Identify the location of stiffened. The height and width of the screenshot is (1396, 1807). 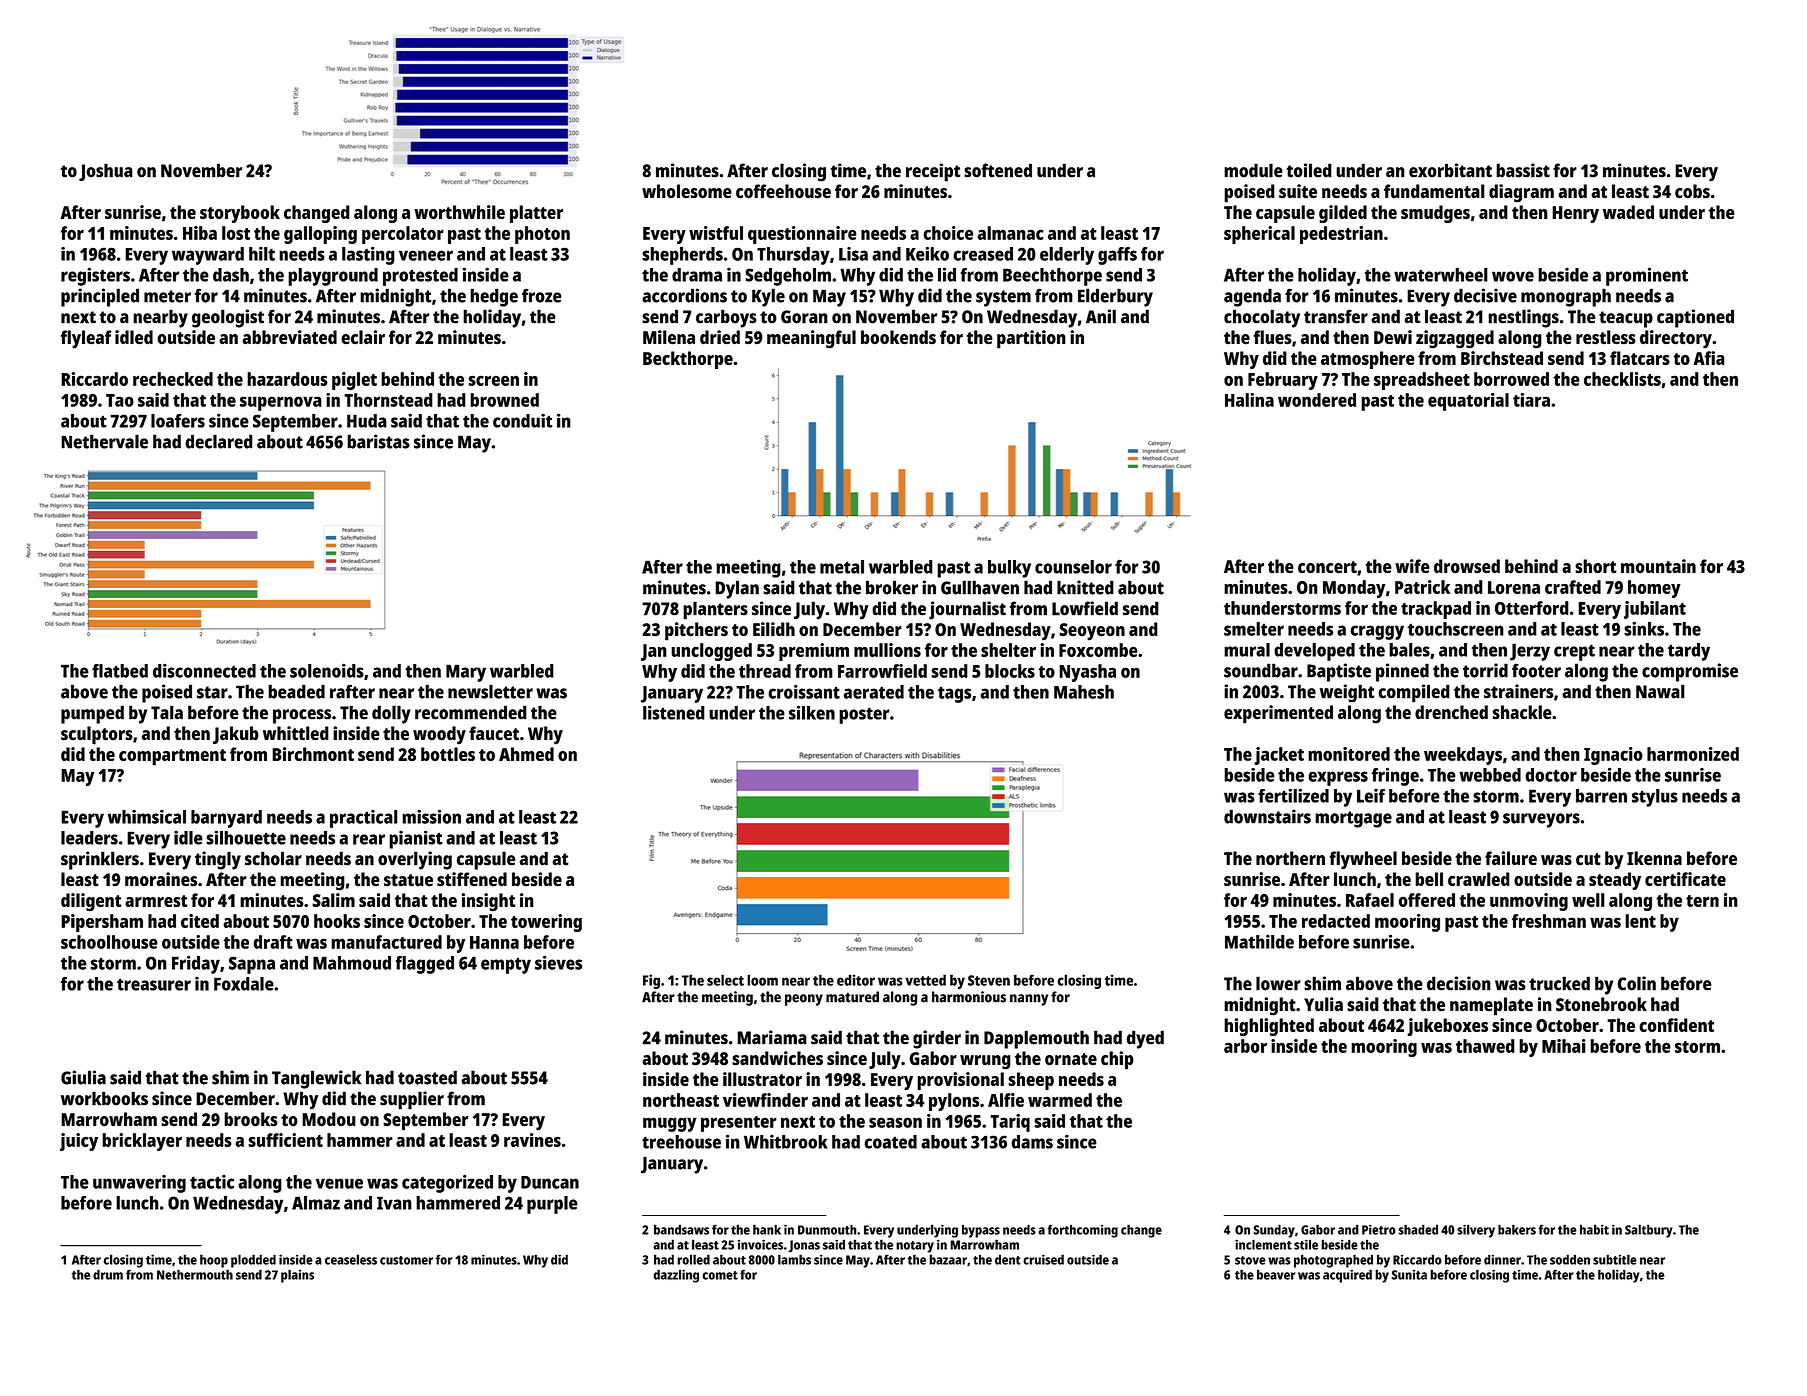
(472, 879).
